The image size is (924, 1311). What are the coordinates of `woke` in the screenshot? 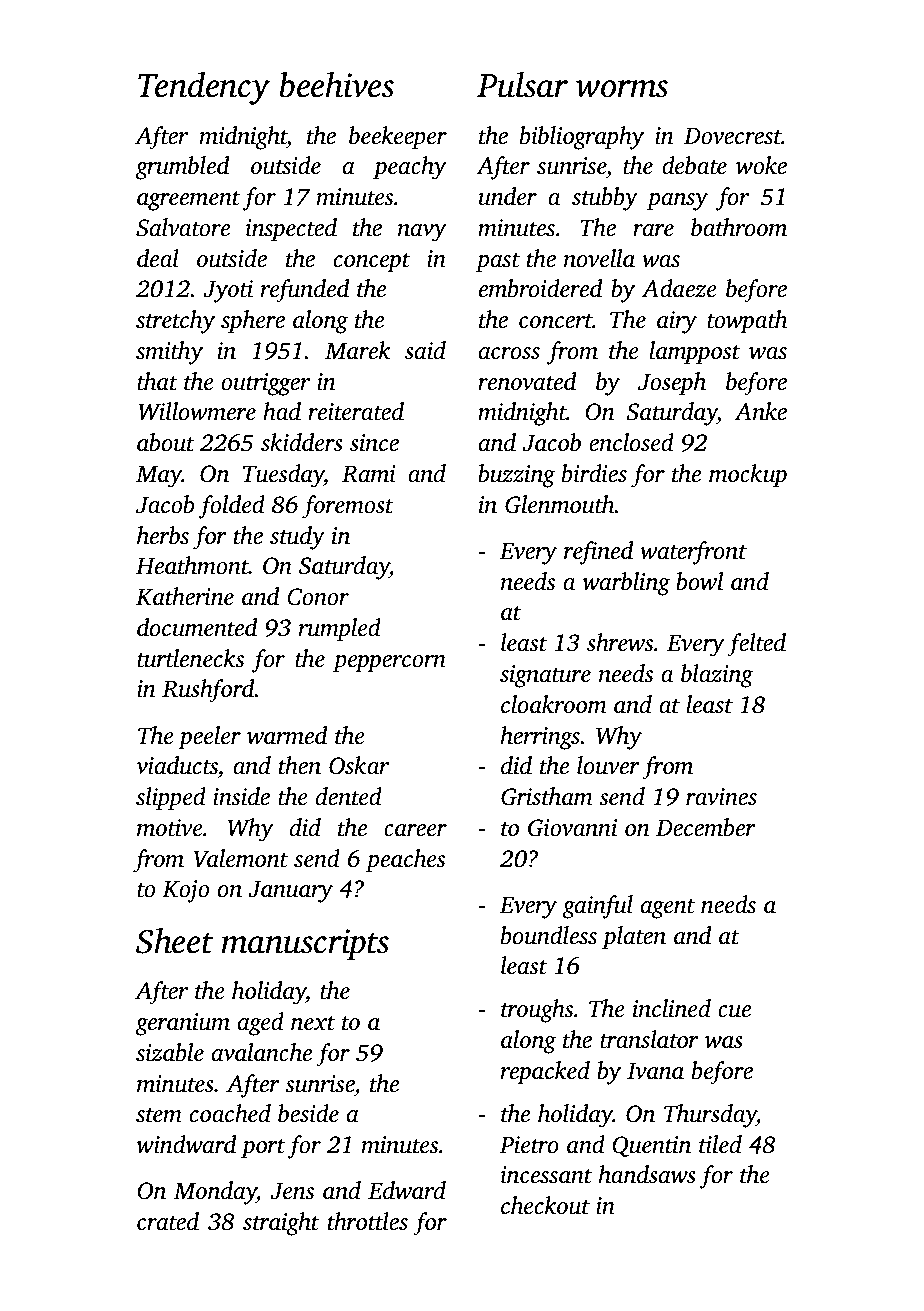 It's located at (761, 165).
